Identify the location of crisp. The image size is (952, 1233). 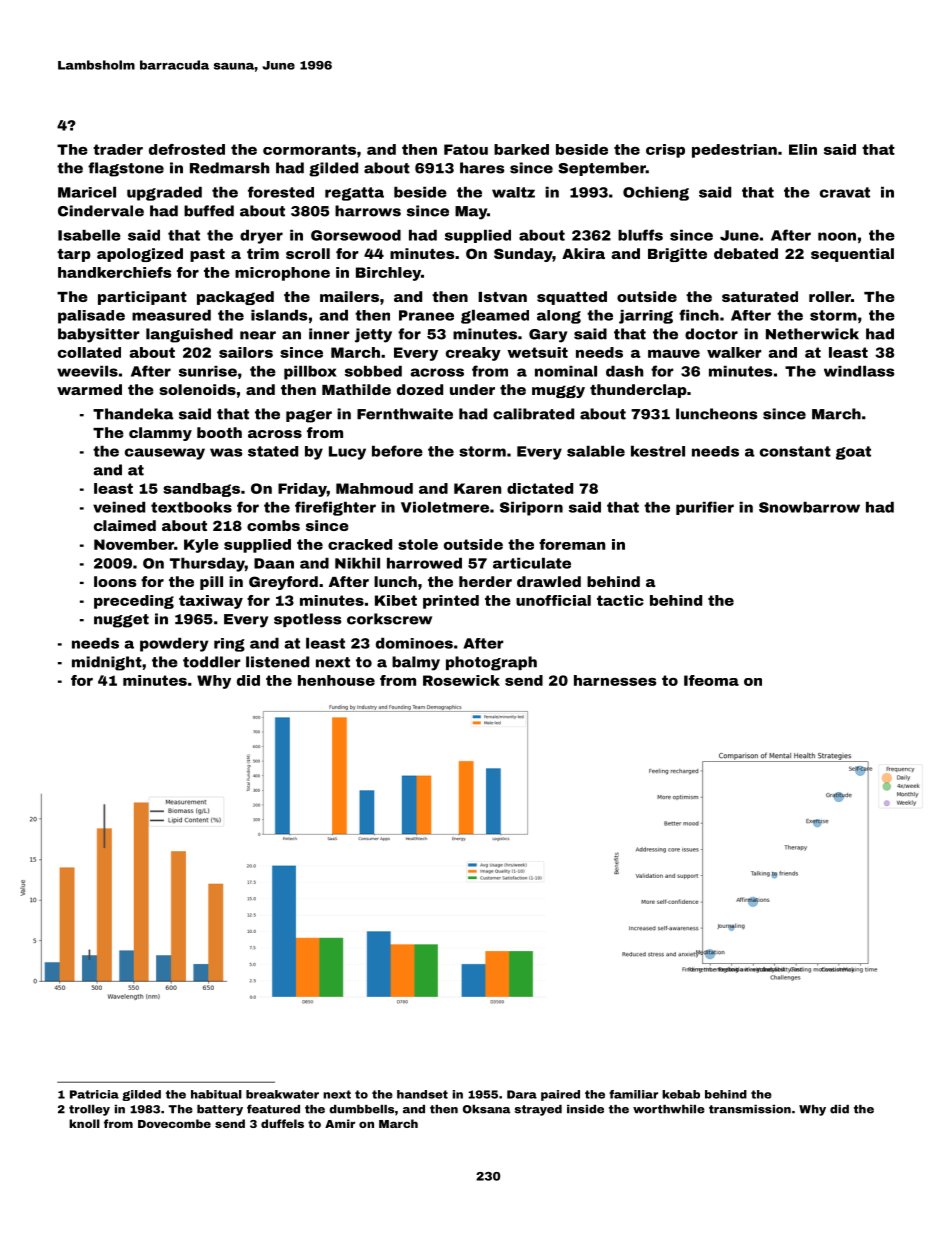
(665, 151).
